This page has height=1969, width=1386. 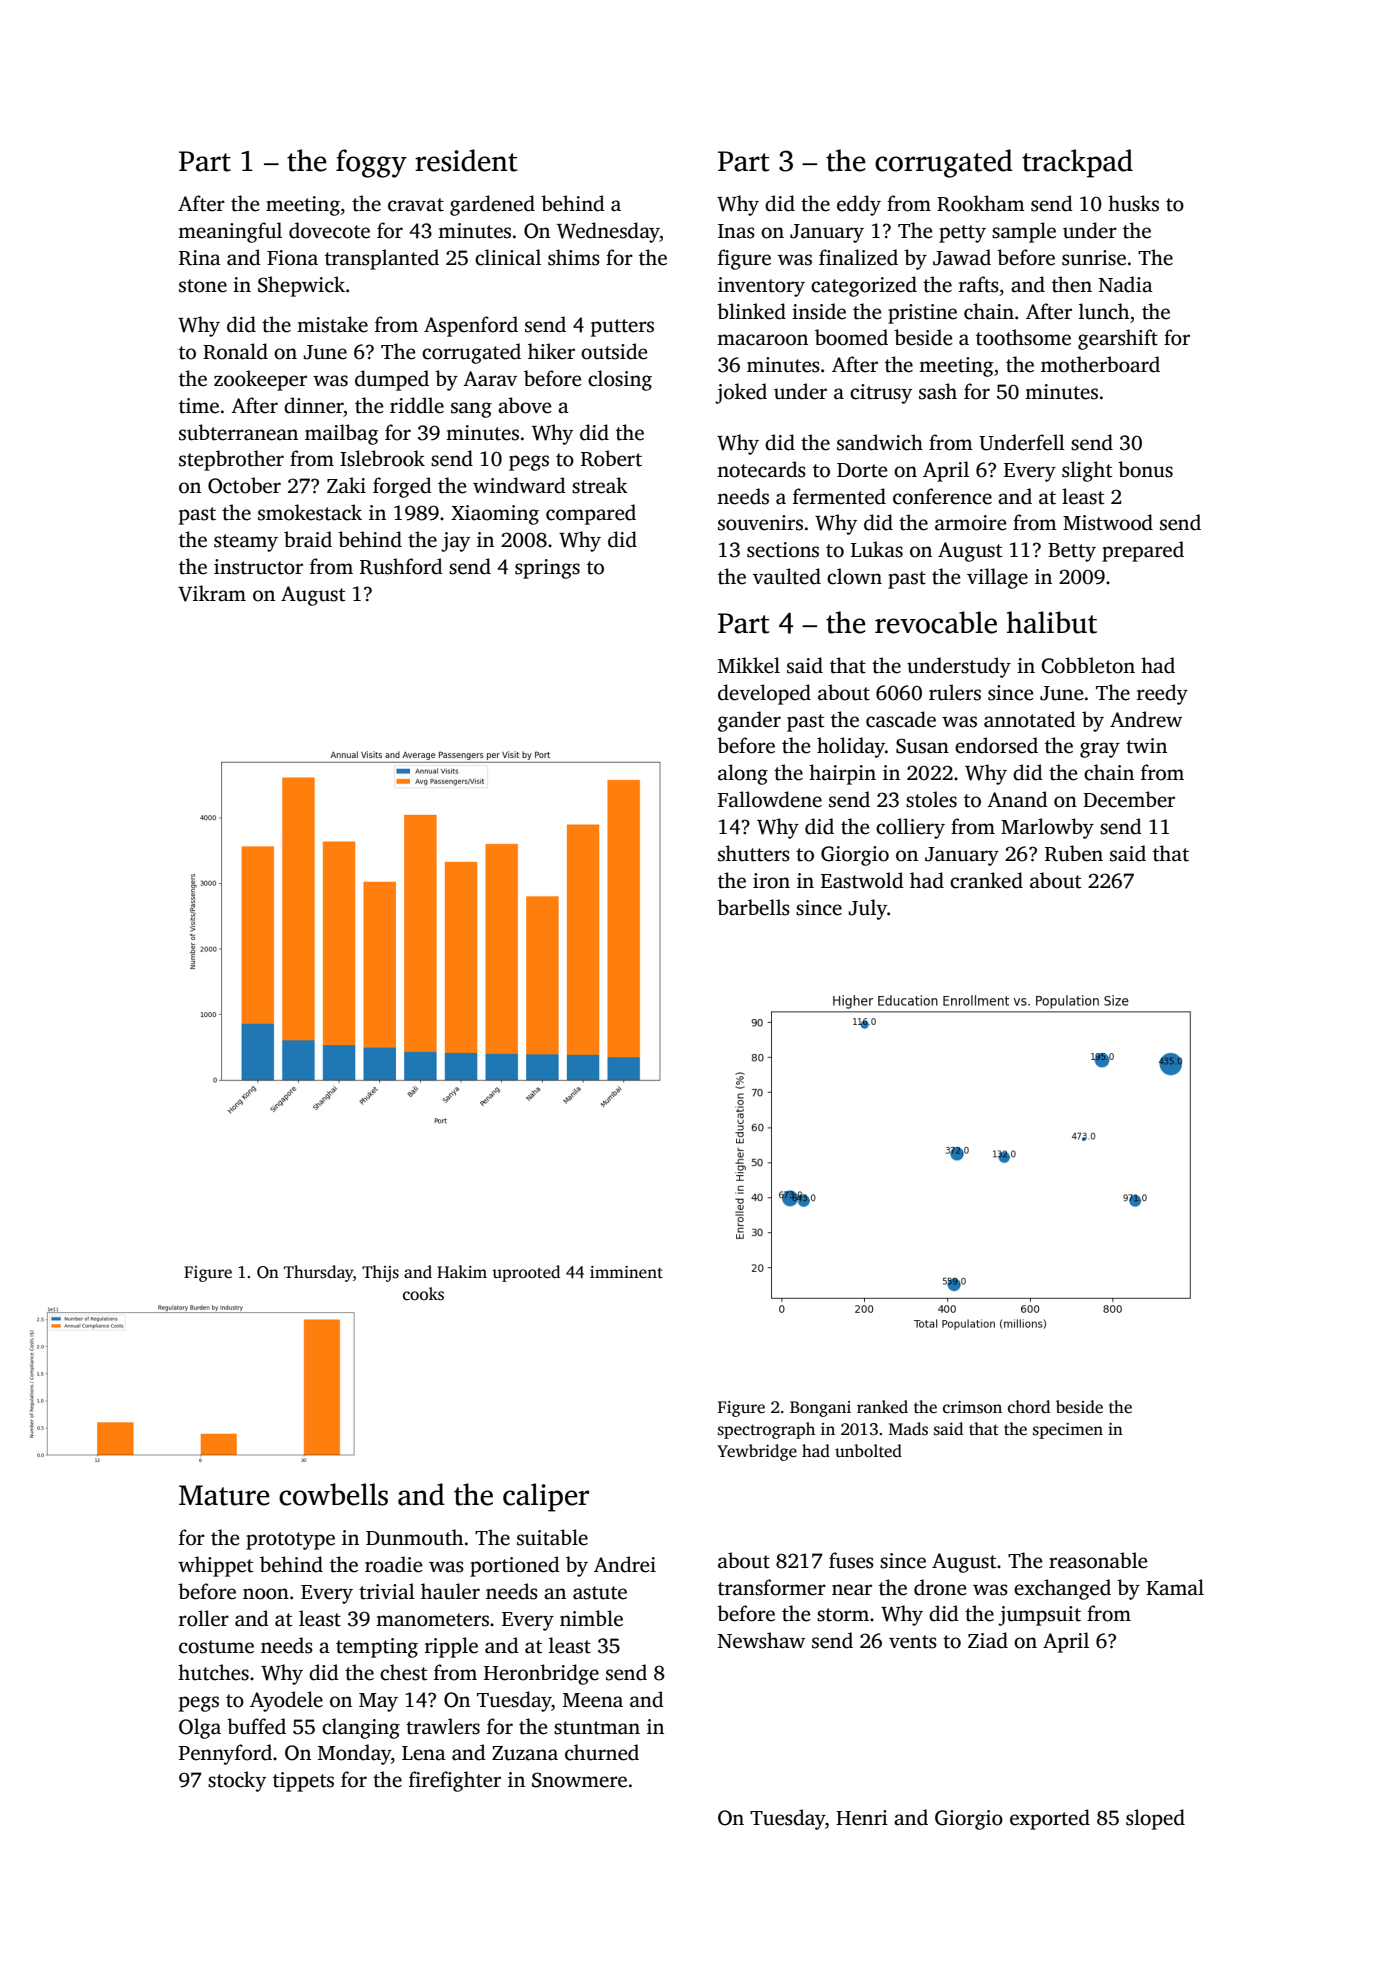 What do you see at coordinates (1145, 469) in the page?
I see `bonus` at bounding box center [1145, 469].
